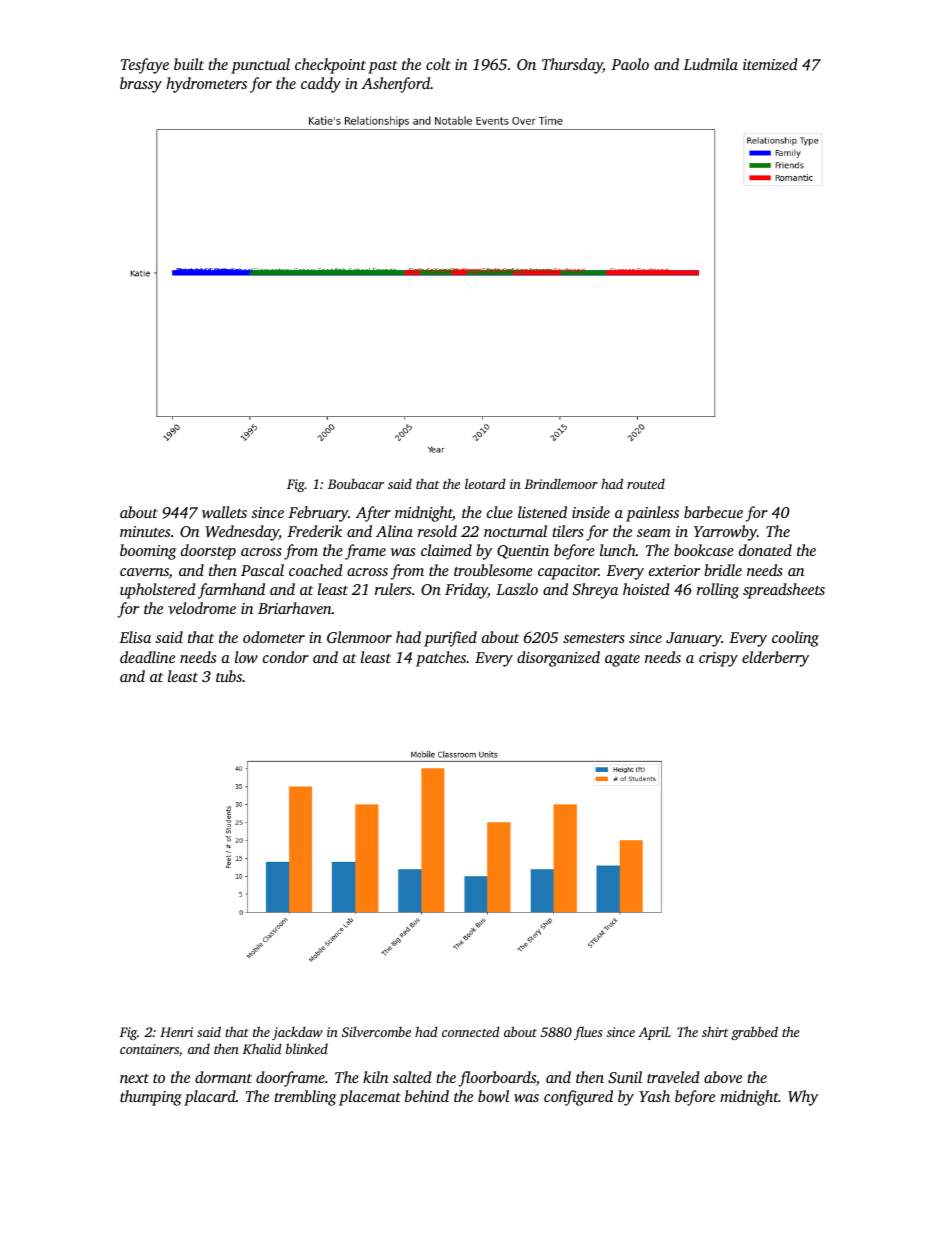 The height and width of the image is (1233, 952). Describe the element at coordinates (438, 64) in the image. I see `colt` at that location.
